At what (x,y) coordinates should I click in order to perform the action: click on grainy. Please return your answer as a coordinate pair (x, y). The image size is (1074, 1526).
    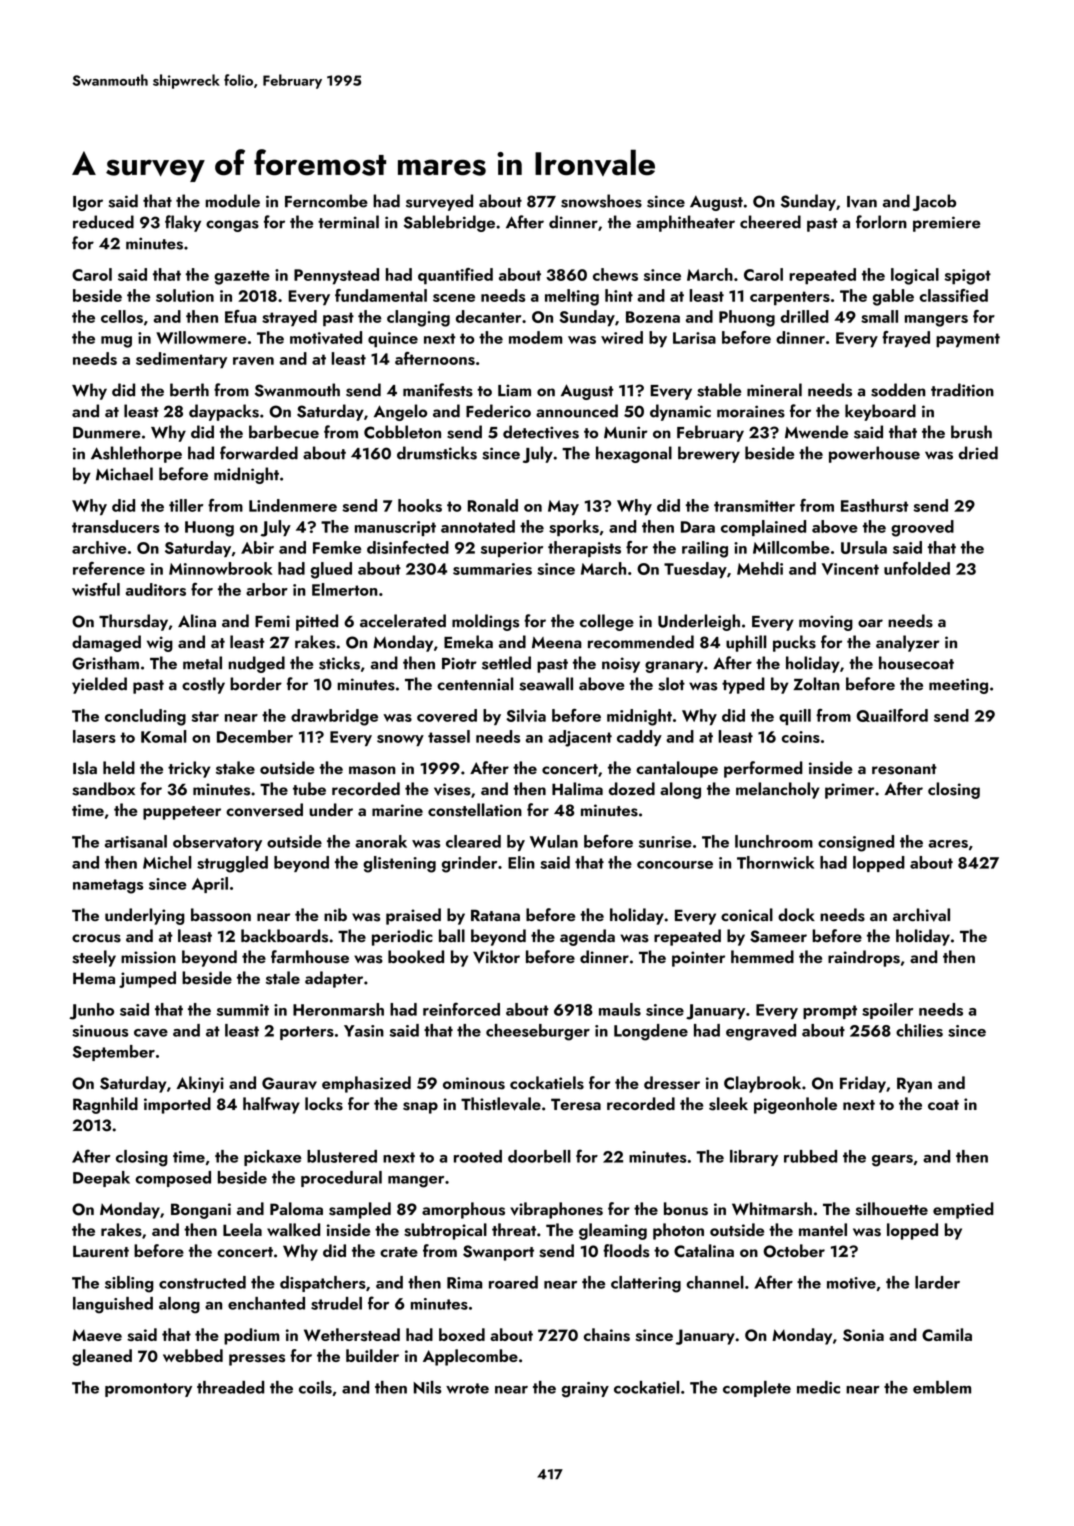
    Looking at the image, I should click on (585, 1390).
